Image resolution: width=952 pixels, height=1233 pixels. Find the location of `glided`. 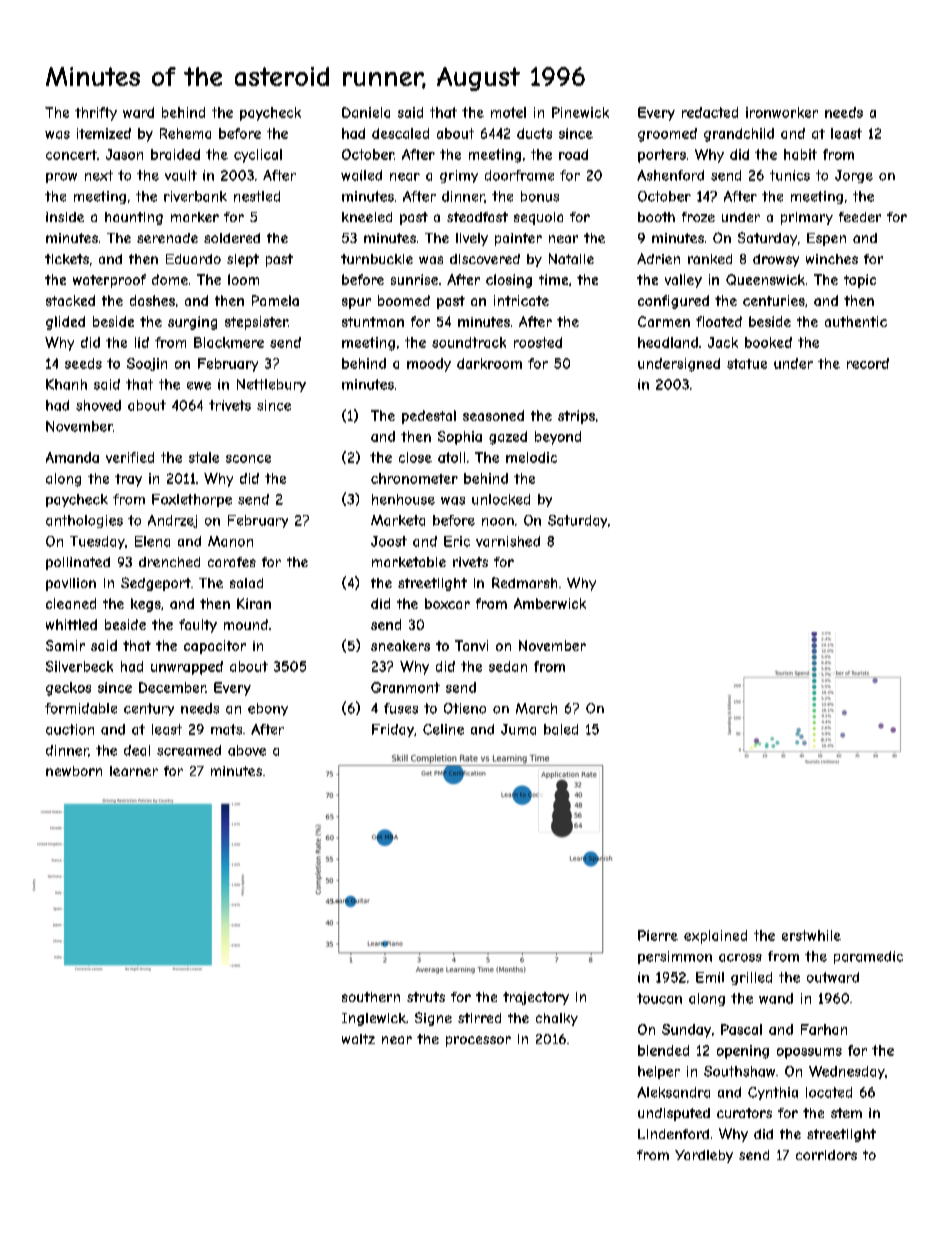

glided is located at coordinates (65, 323).
